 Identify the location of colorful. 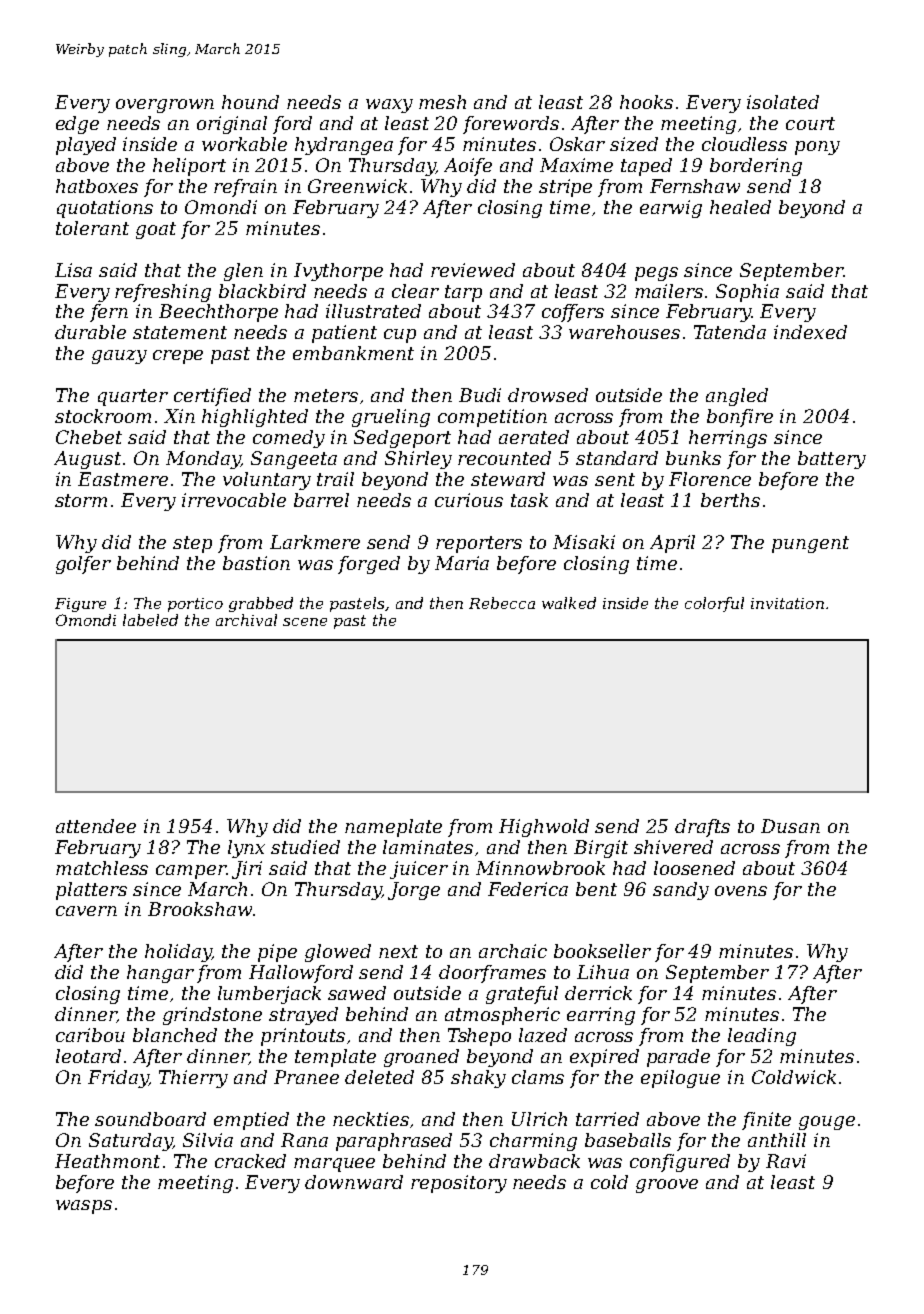
(714, 604).
